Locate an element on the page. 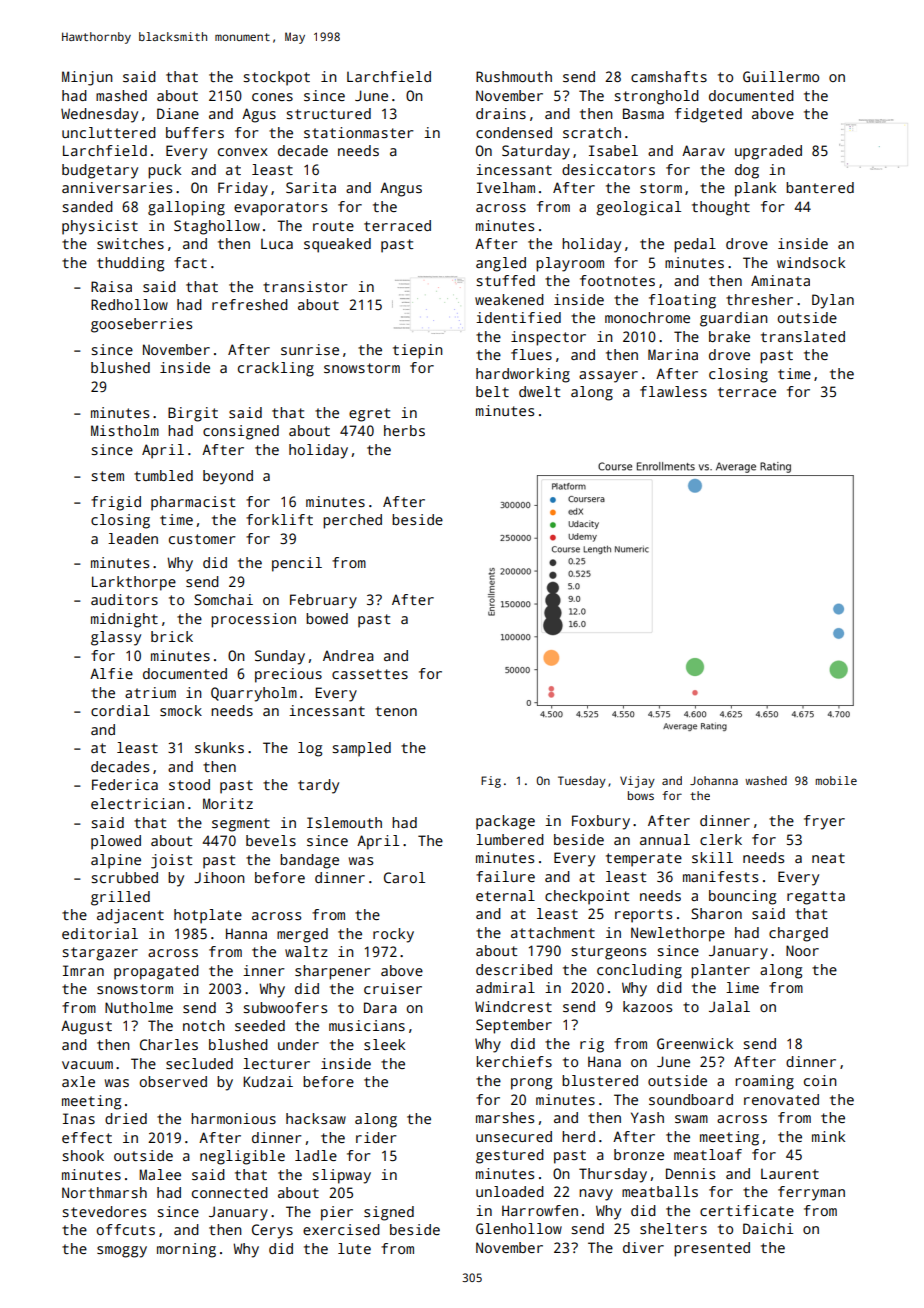 This document has width=924, height=1308. camshafts is located at coordinates (669, 76).
